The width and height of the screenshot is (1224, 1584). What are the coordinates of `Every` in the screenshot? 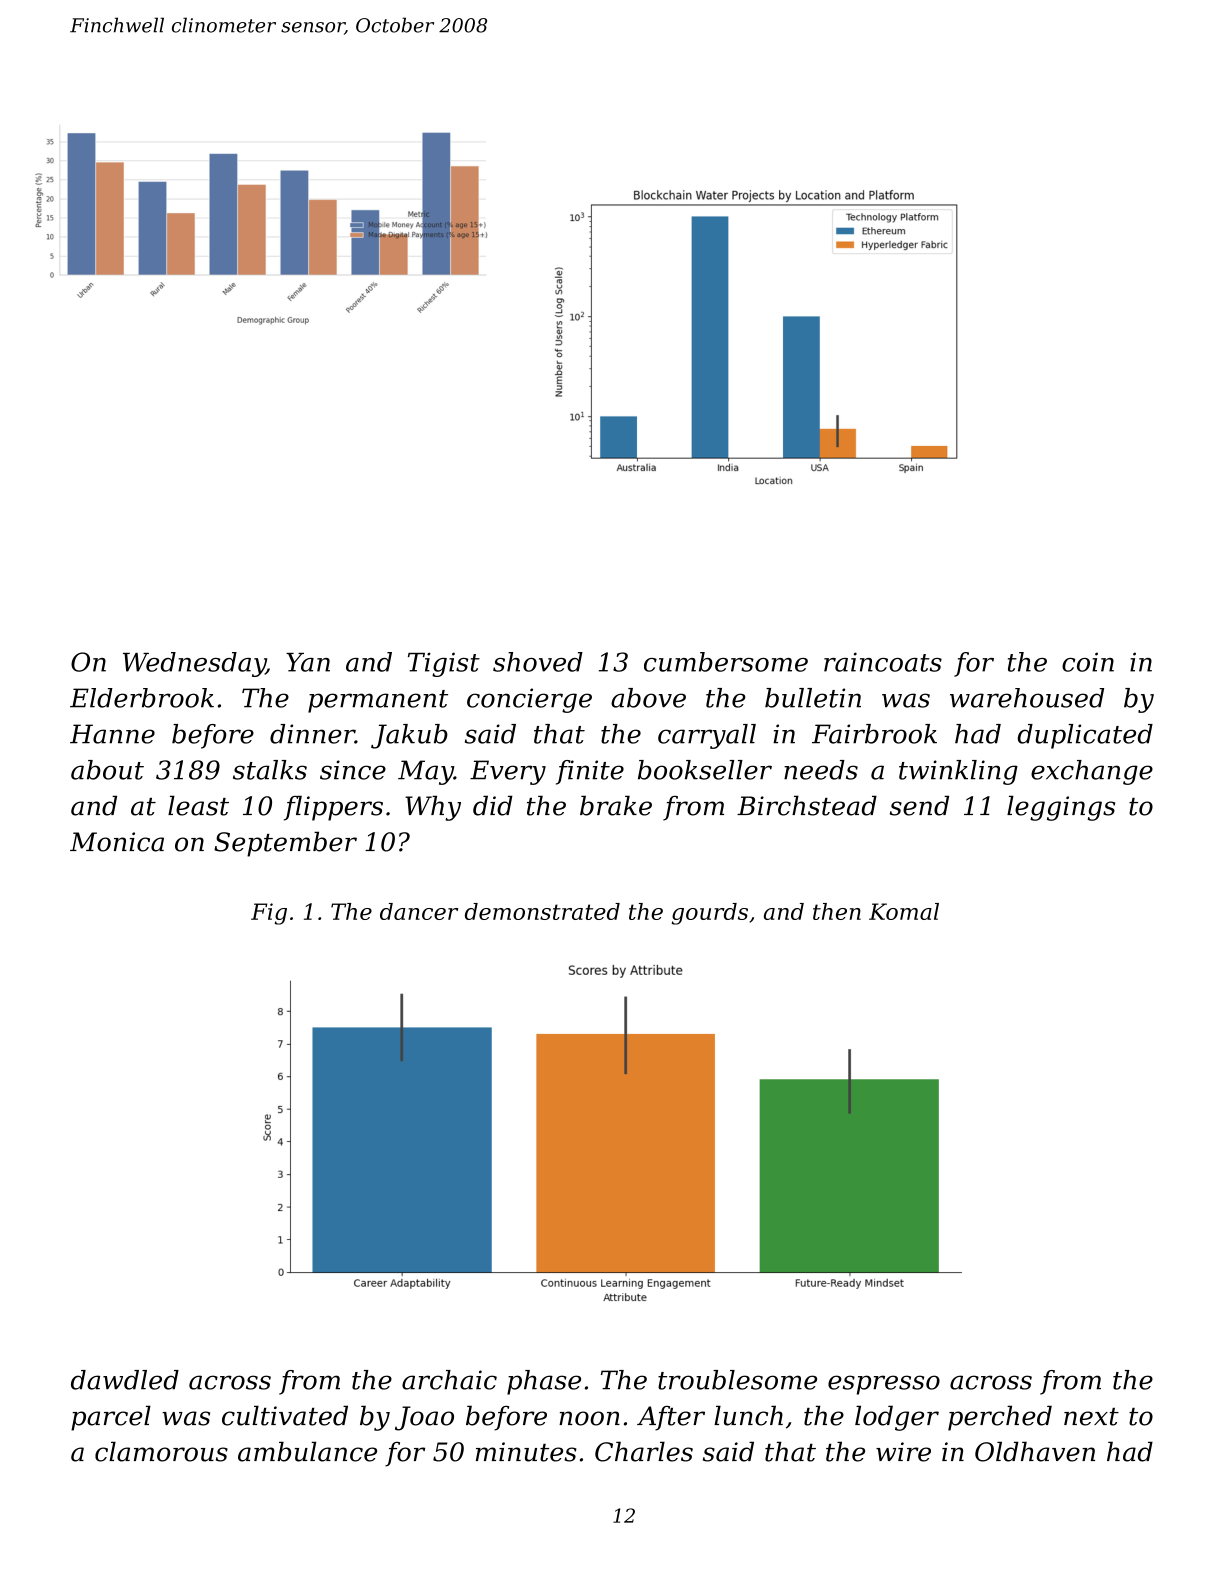 It's located at (508, 772).
